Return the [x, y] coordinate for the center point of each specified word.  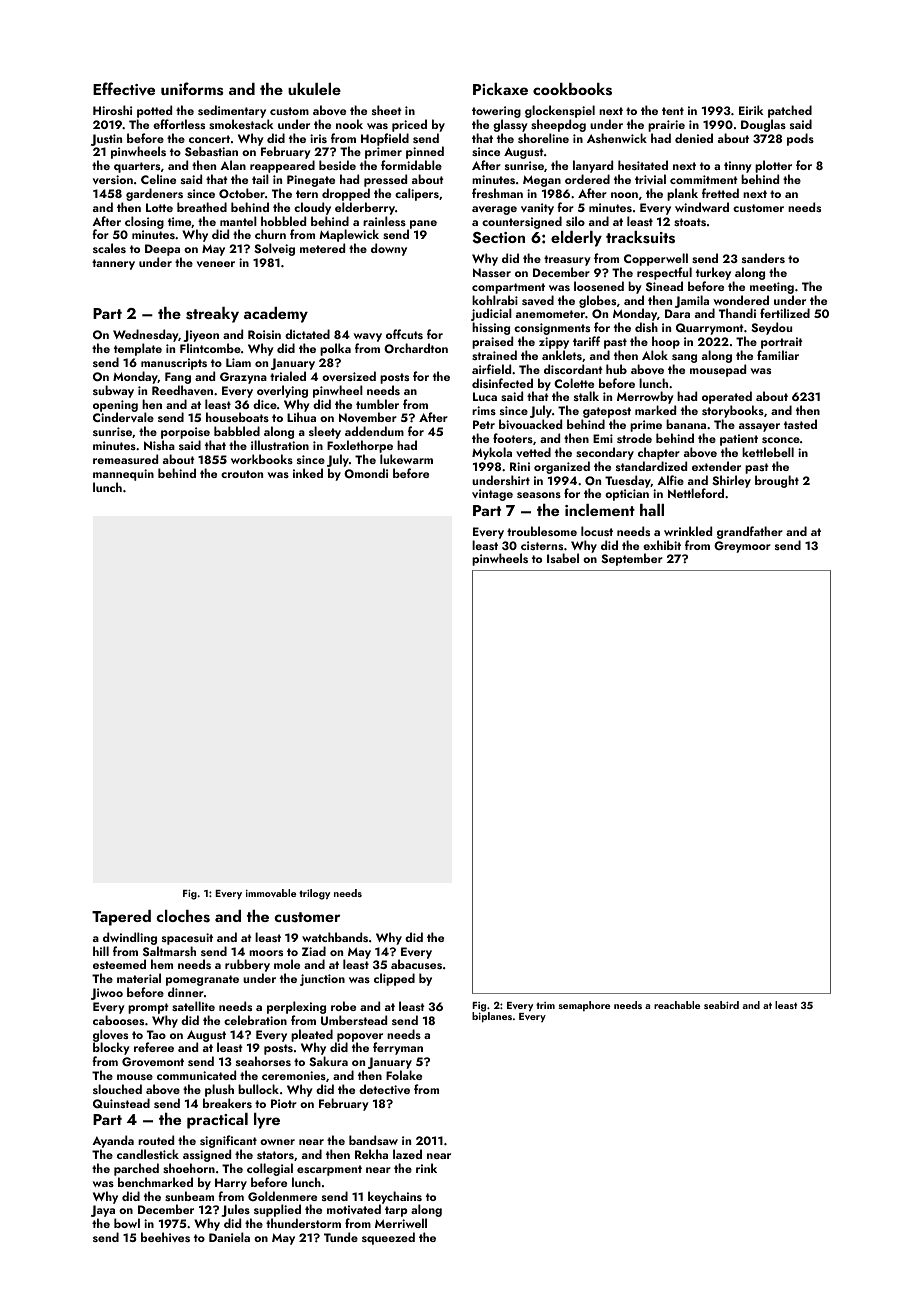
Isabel [563, 558]
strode [634, 438]
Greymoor [742, 547]
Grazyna [243, 378]
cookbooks [572, 89]
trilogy [314, 894]
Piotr [284, 1103]
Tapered [121, 918]
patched [790, 111]
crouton [242, 474]
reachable [677, 1005]
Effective [124, 89]
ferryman [398, 1048]
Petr [484, 424]
